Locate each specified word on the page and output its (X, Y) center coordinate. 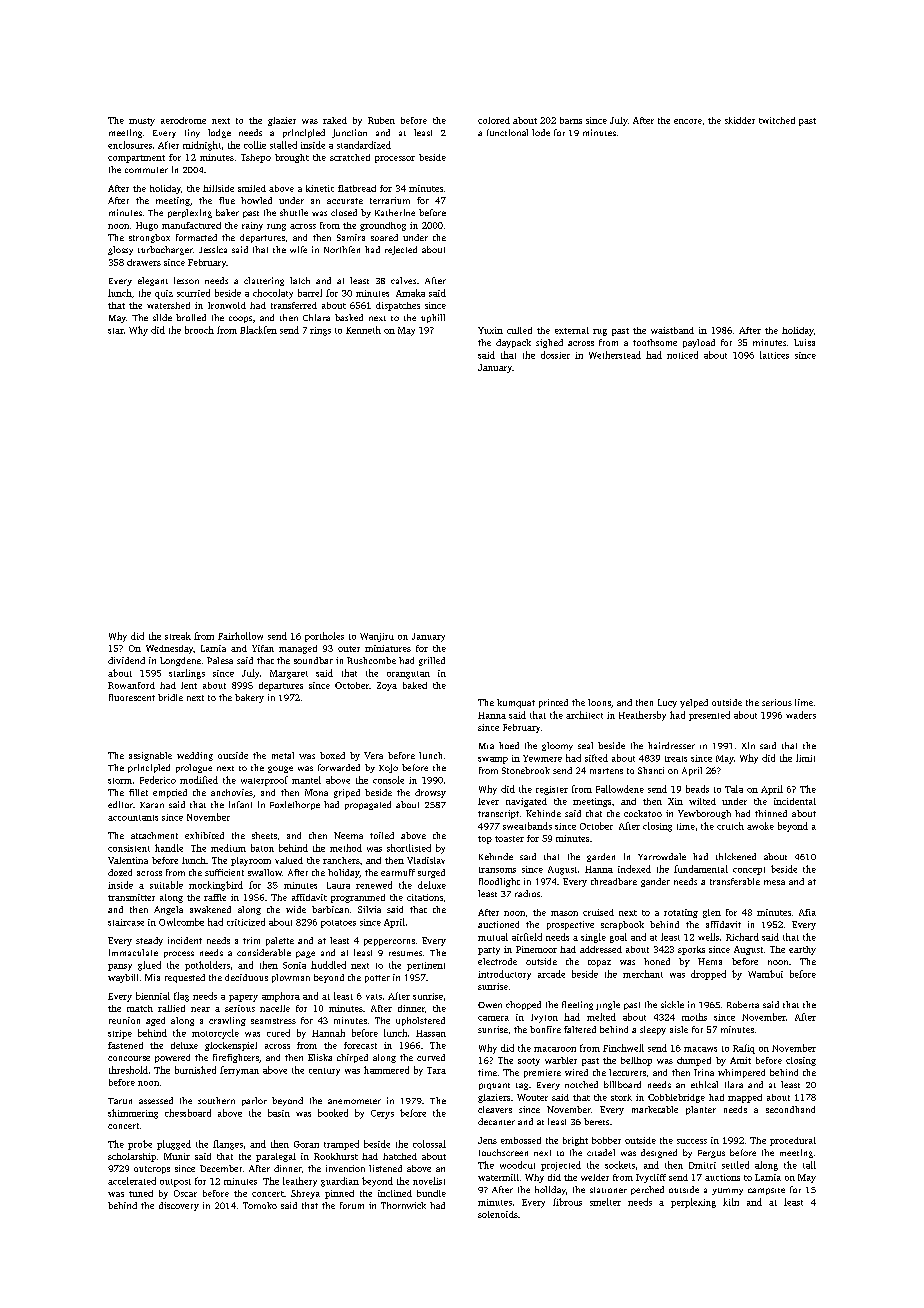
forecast (360, 1045)
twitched (777, 120)
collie (255, 145)
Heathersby (642, 716)
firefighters (236, 1058)
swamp (493, 760)
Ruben (381, 120)
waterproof (264, 781)
